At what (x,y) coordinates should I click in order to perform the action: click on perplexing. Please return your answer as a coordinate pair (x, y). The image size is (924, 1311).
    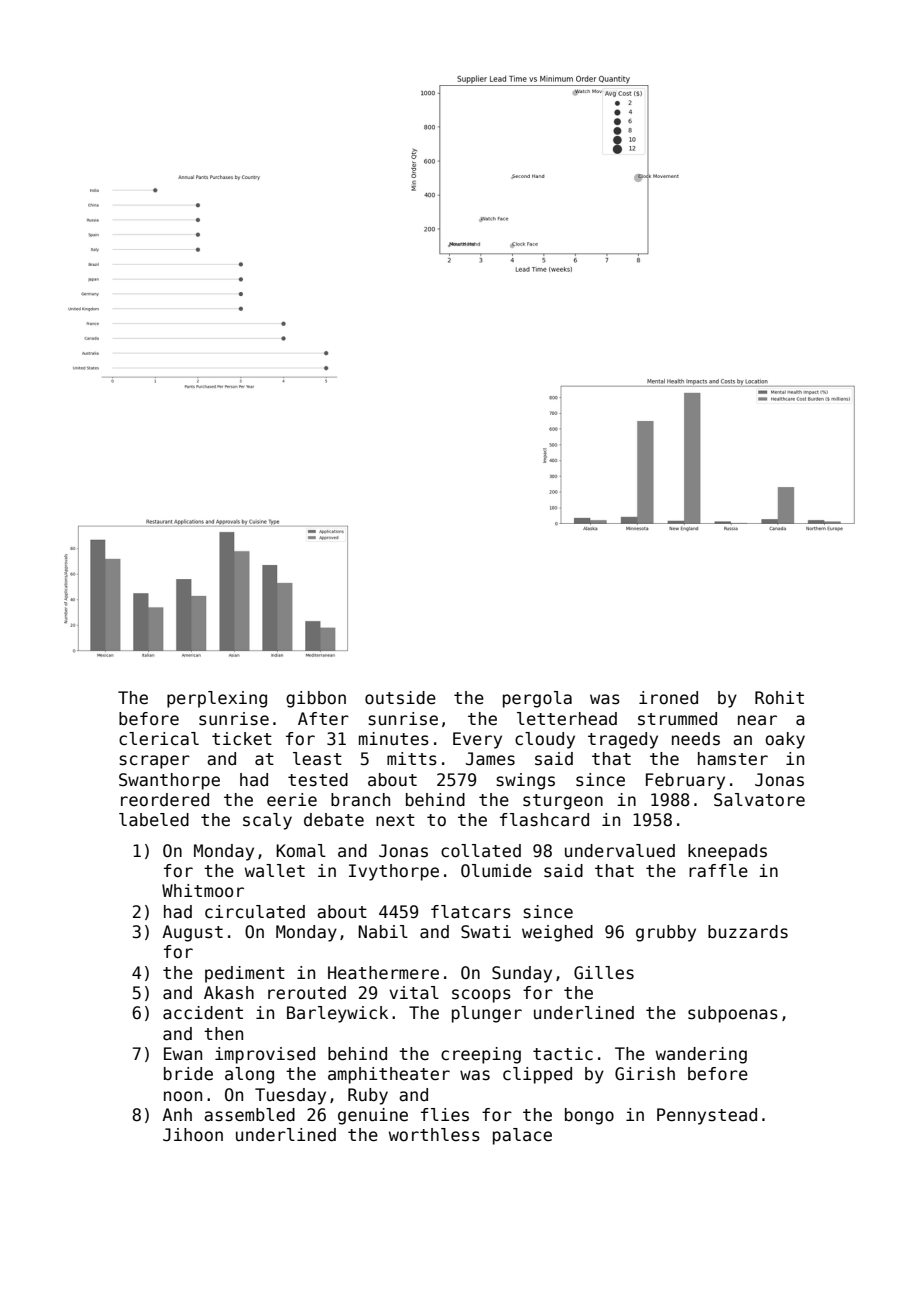
    Looking at the image, I should click on (217, 699).
